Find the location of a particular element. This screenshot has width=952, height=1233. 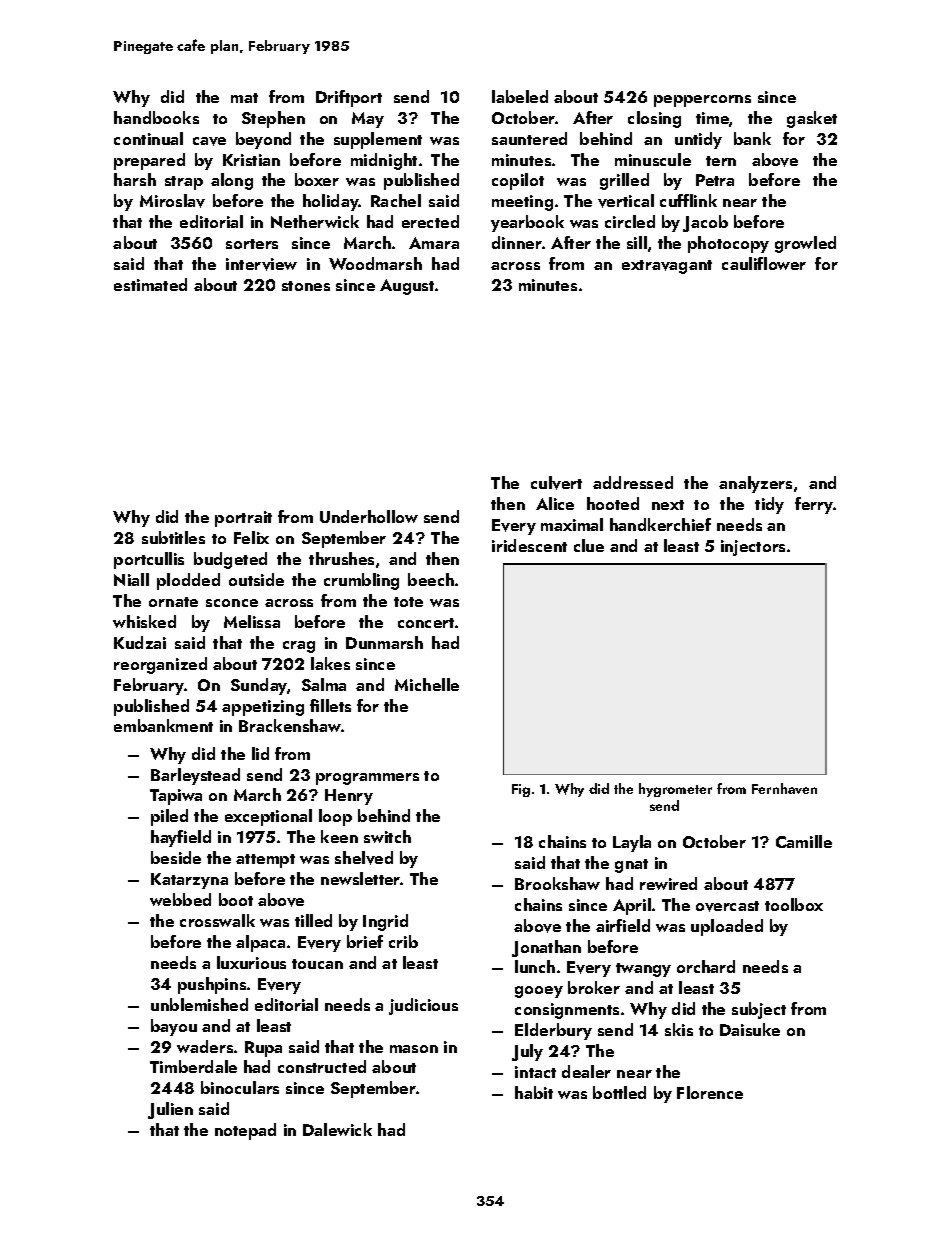

notepad is located at coordinates (245, 1131).
